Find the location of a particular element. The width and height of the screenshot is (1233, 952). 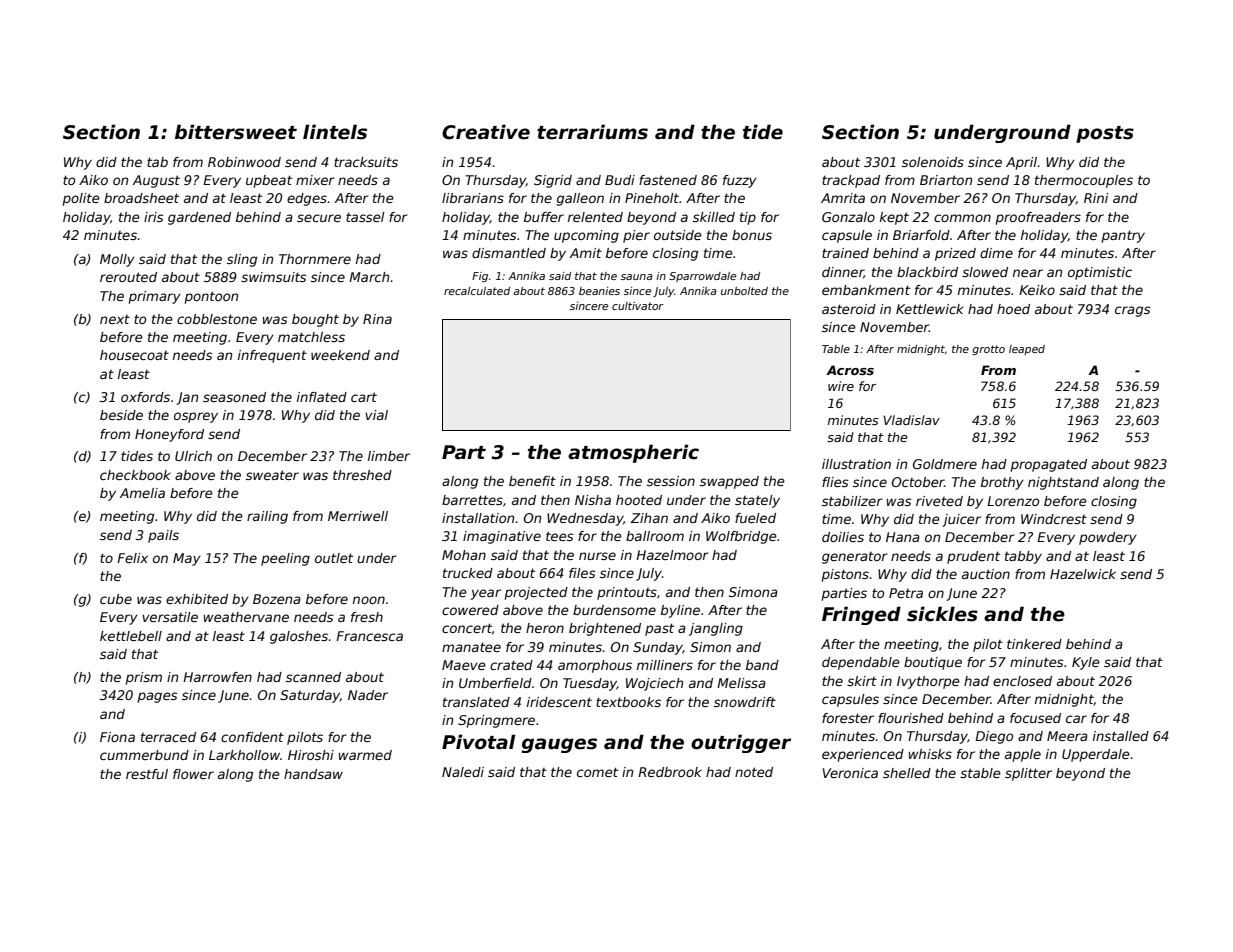

illustration is located at coordinates (856, 464).
